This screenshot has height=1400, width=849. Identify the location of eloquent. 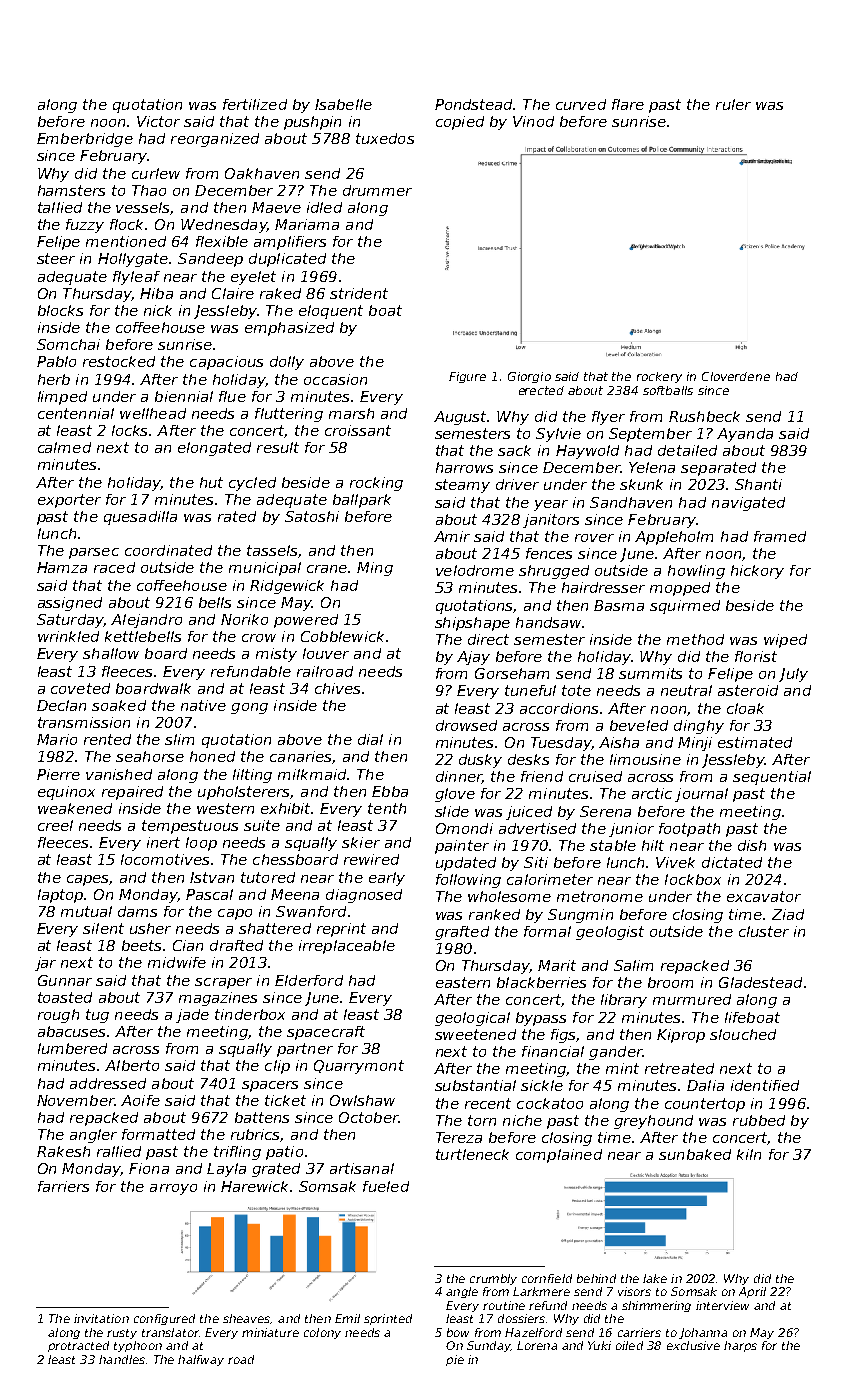
(331, 312).
